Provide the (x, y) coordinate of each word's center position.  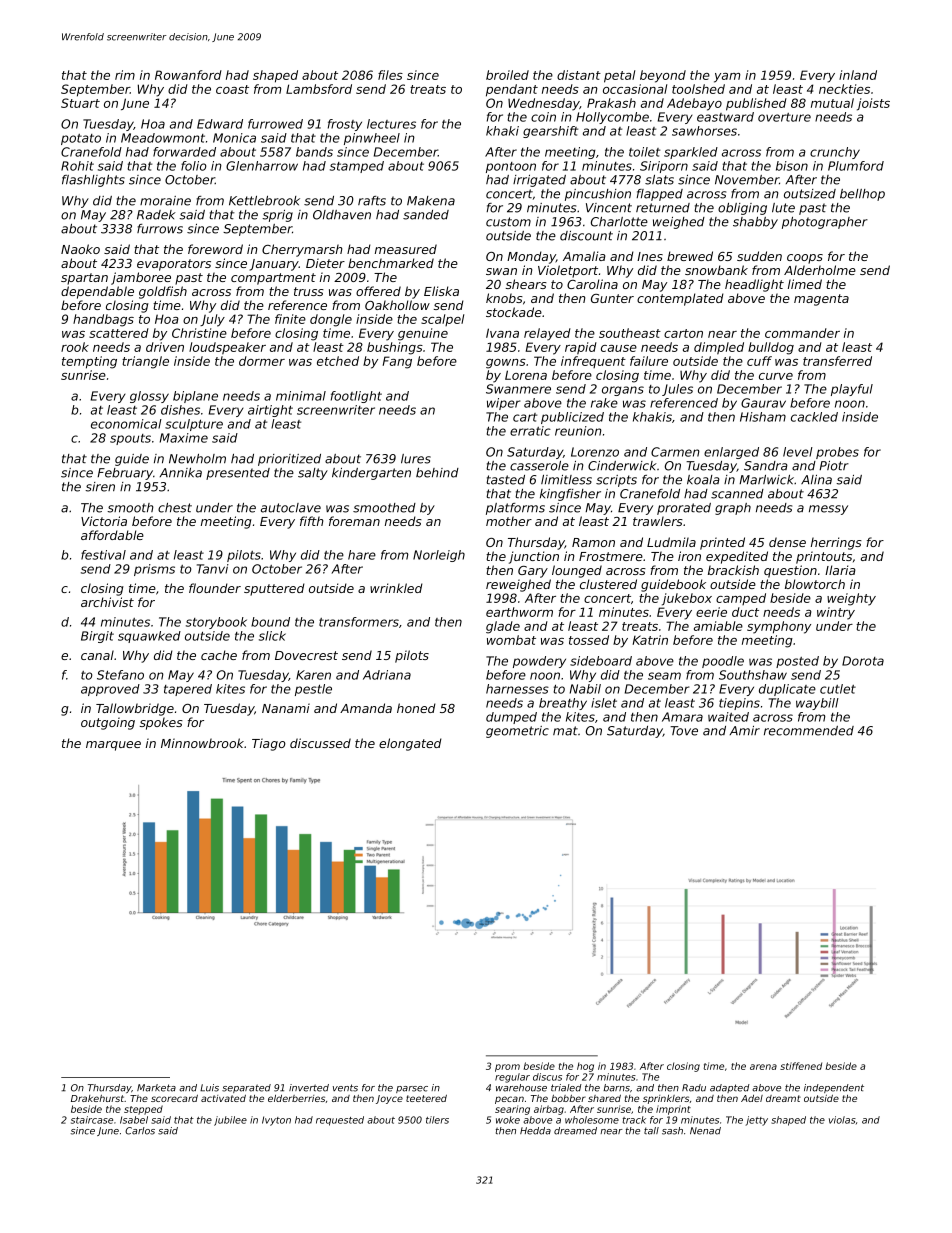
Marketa (156, 1088)
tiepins (739, 704)
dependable (97, 292)
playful (852, 390)
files (390, 75)
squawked (149, 637)
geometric (517, 732)
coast (232, 89)
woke (508, 1120)
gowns (506, 364)
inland (858, 75)
